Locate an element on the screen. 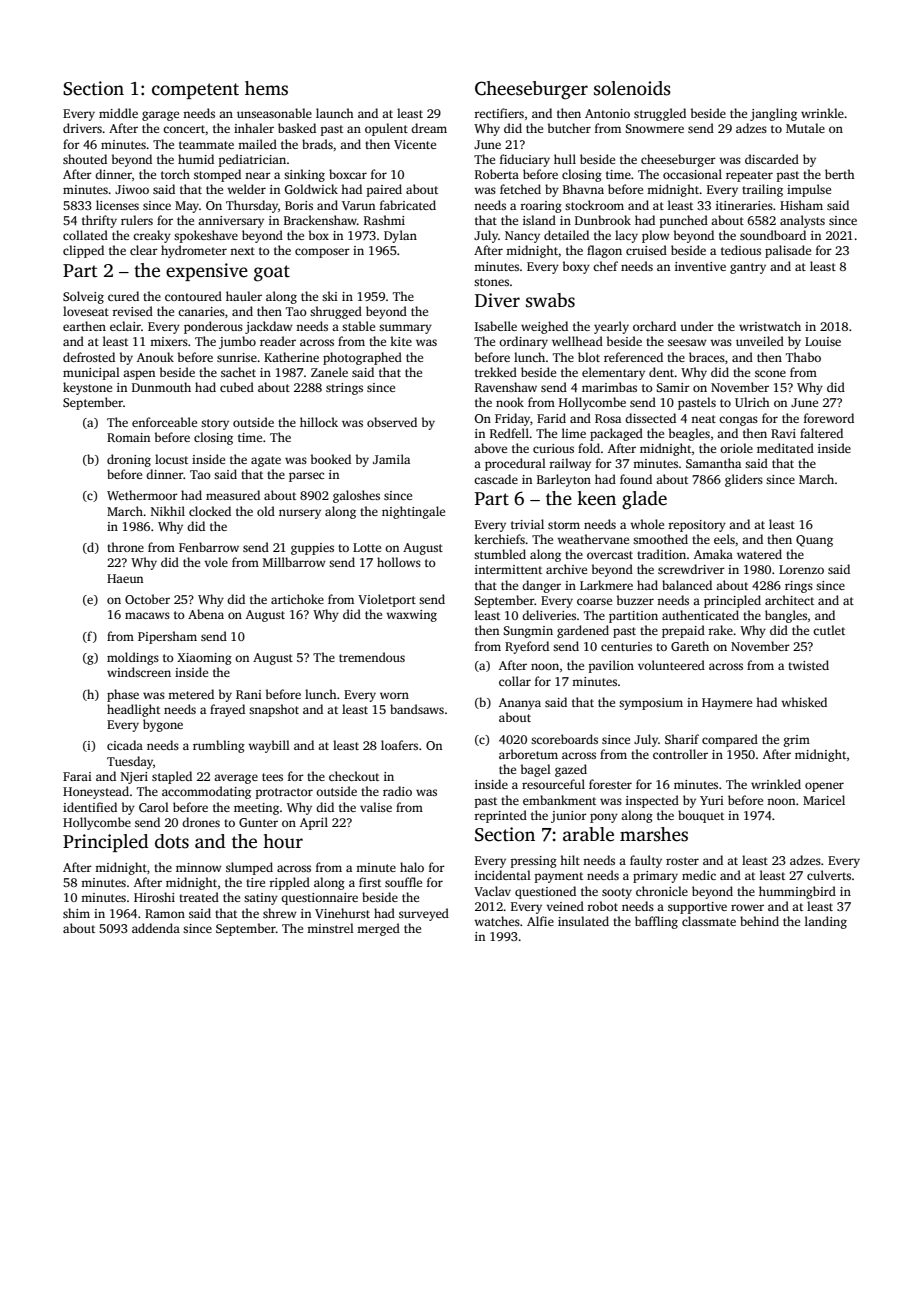  middle is located at coordinates (118, 113).
